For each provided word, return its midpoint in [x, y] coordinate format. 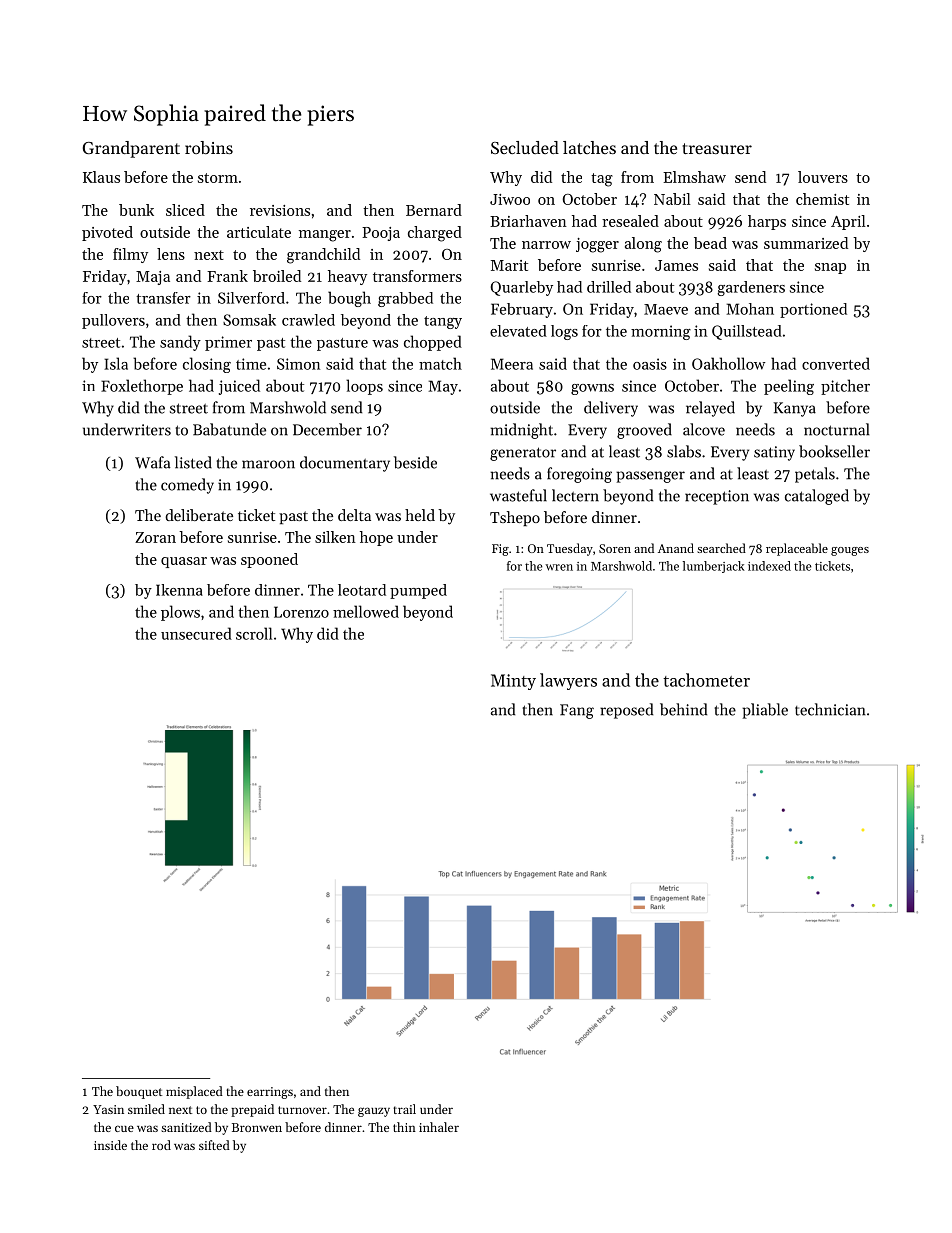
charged [435, 234]
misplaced [194, 1092]
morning [661, 332]
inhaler [439, 1127]
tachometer [706, 680]
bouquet [139, 1092]
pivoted [107, 233]
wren [559, 567]
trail [404, 1109]
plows [180, 613]
